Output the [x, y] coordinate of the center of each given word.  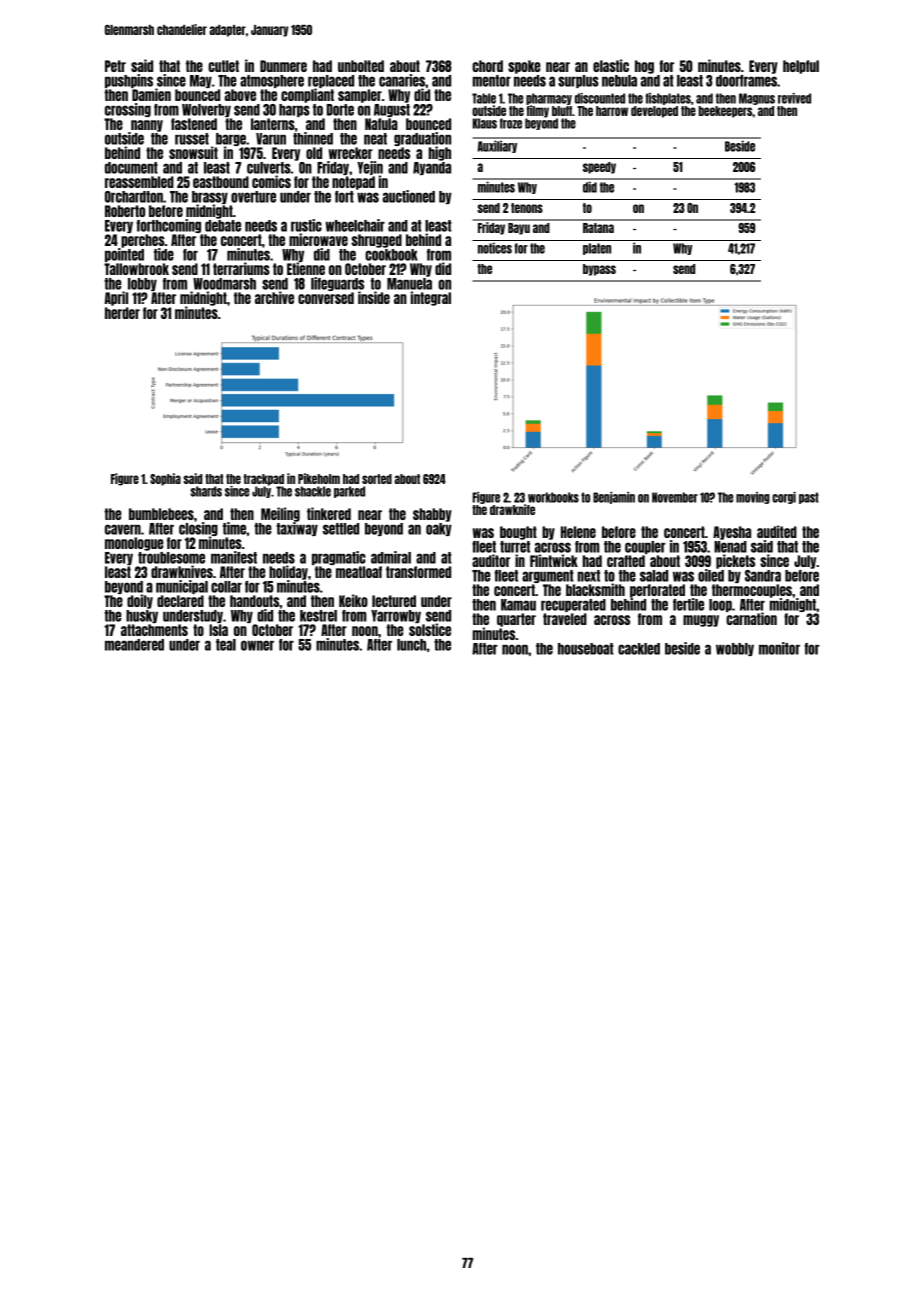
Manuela [409, 284]
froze [511, 123]
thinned [313, 138]
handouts [254, 601]
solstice [430, 630]
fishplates [668, 99]
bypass [599, 270]
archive [274, 297]
